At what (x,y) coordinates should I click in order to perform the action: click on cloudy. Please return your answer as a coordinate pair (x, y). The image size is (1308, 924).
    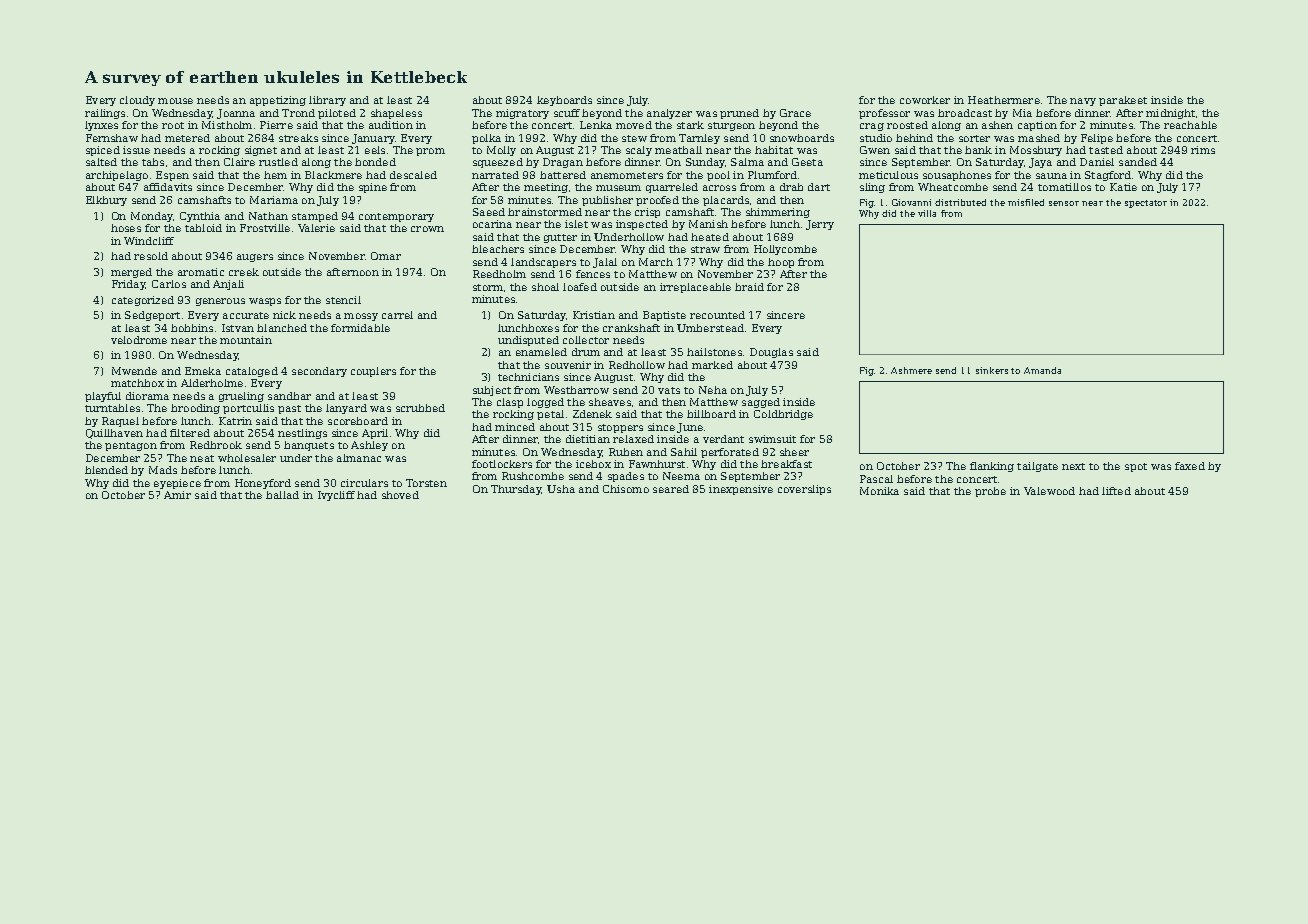
    Looking at the image, I should click on (137, 101).
